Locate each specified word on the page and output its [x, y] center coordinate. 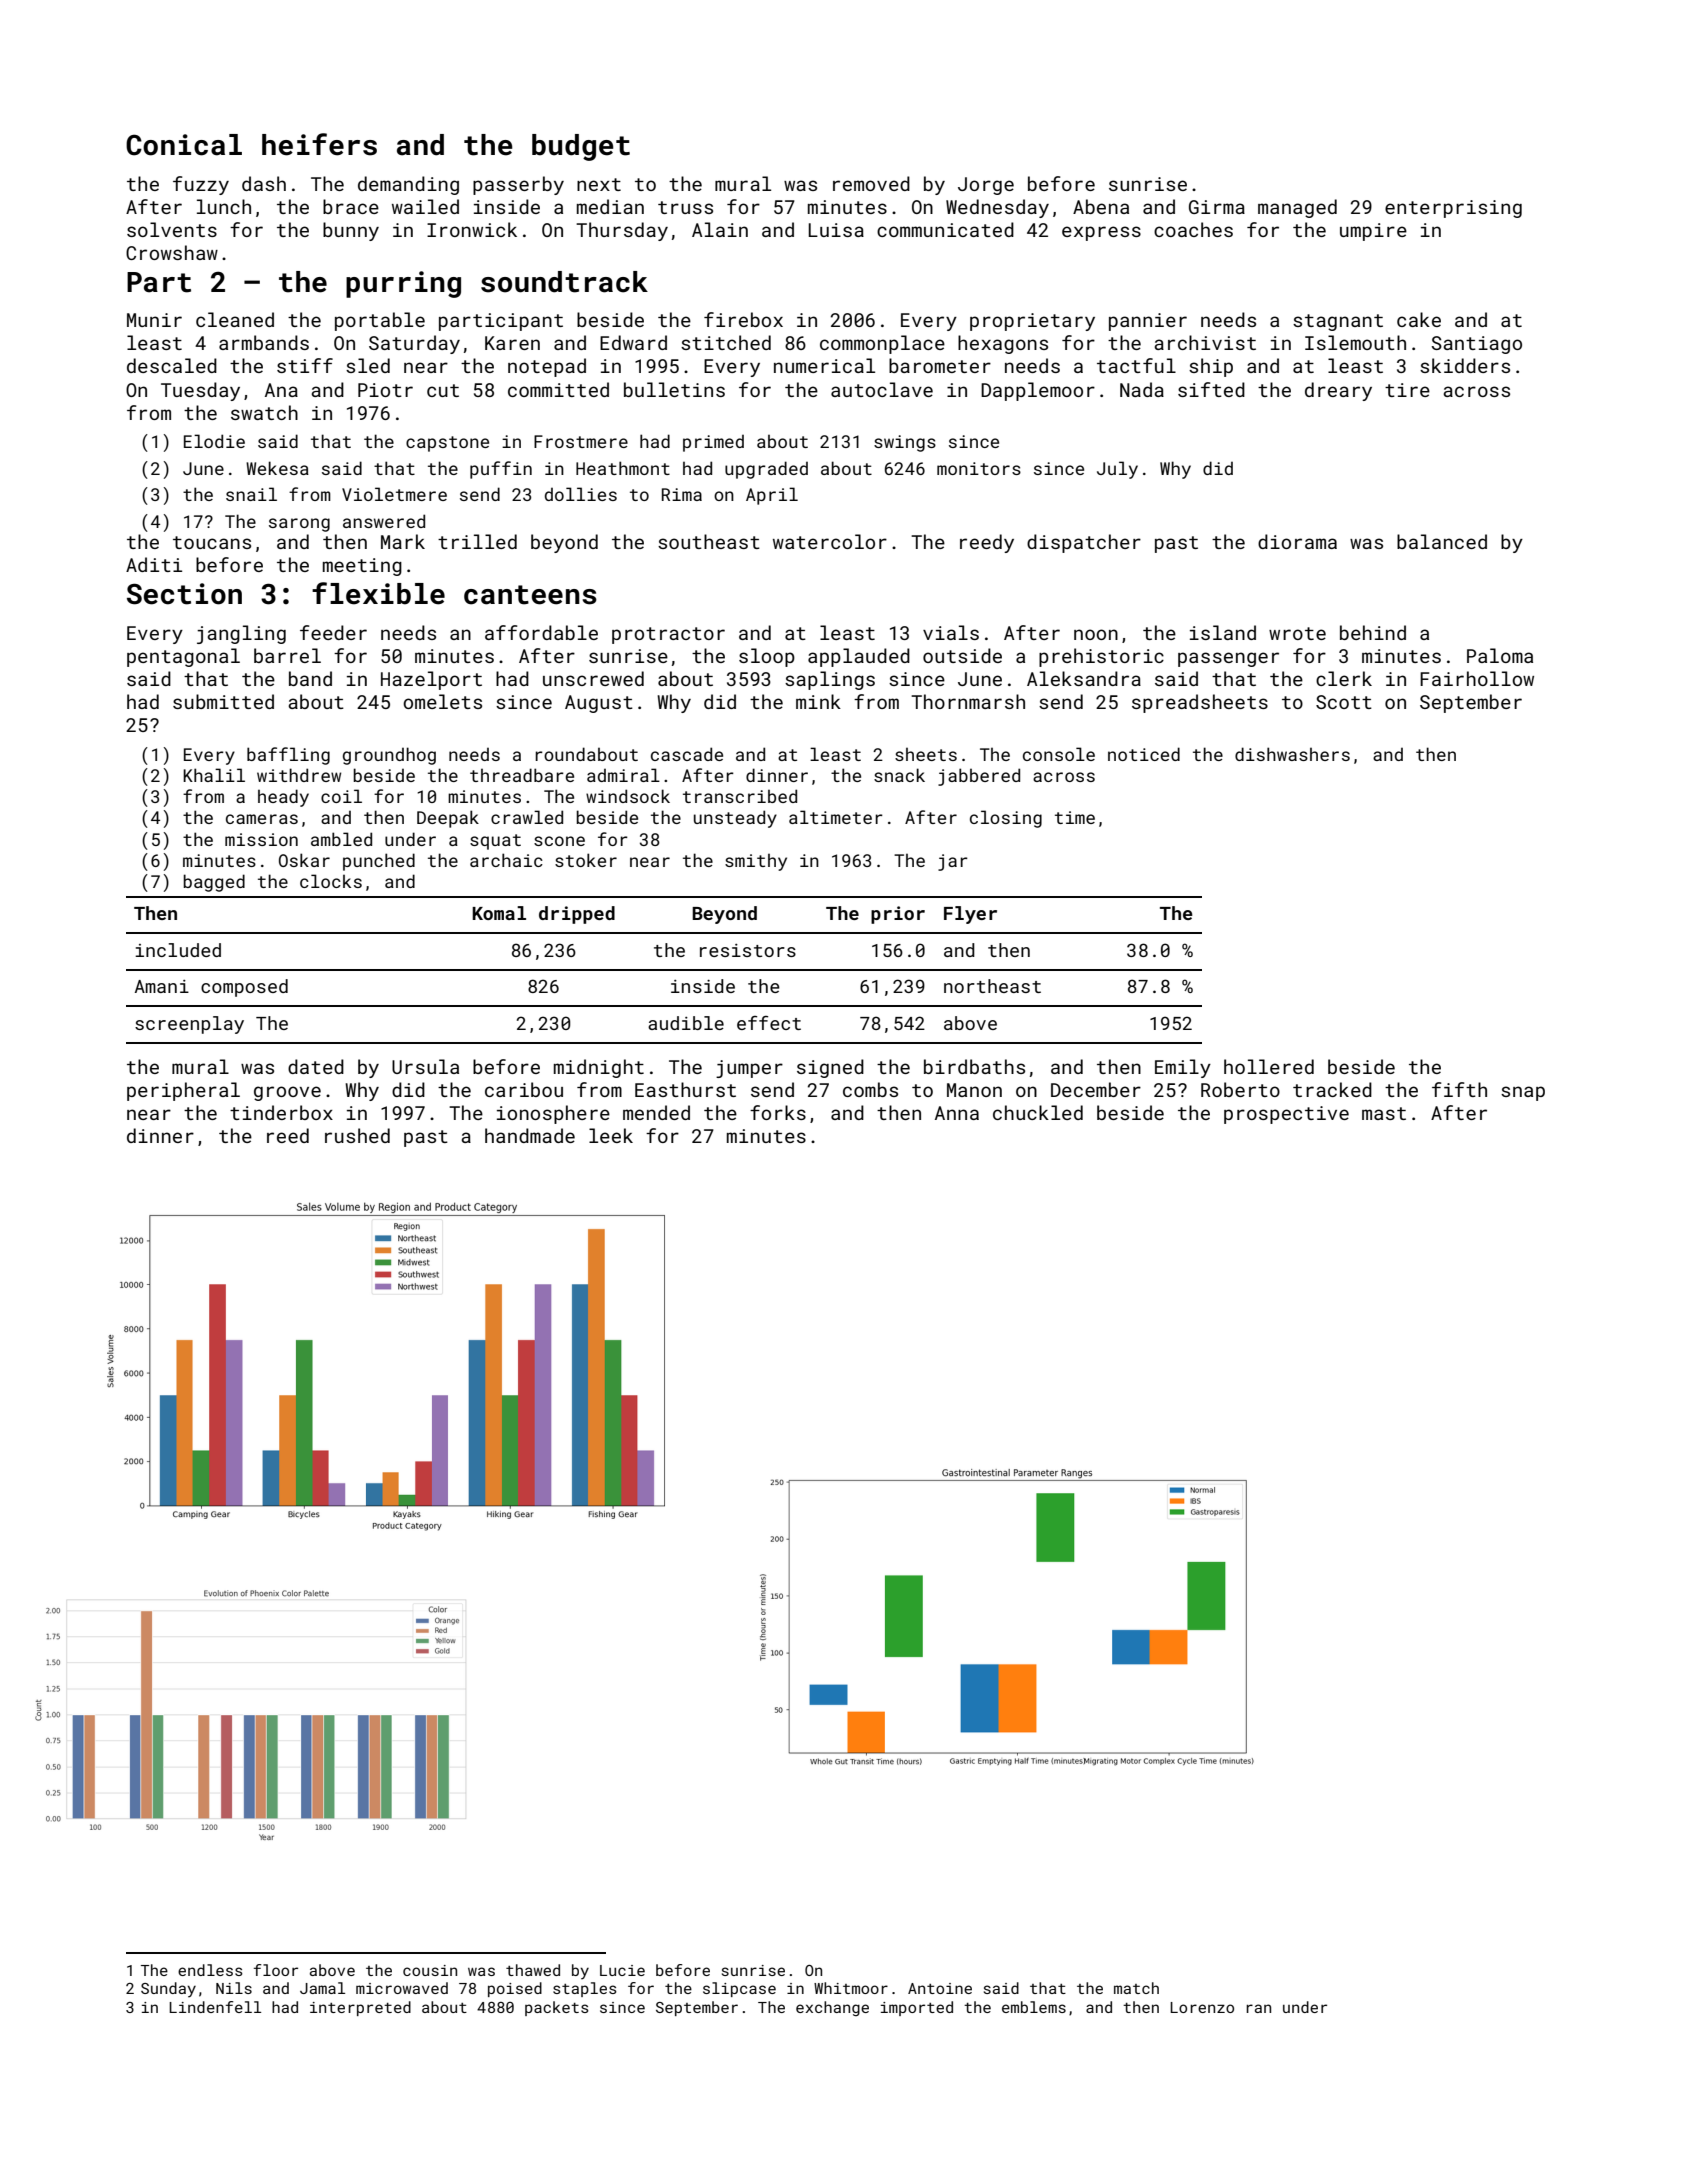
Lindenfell [215, 2007]
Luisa [836, 230]
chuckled [1038, 1112]
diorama [1297, 541]
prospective [1286, 1115]
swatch [264, 412]
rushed [357, 1135]
